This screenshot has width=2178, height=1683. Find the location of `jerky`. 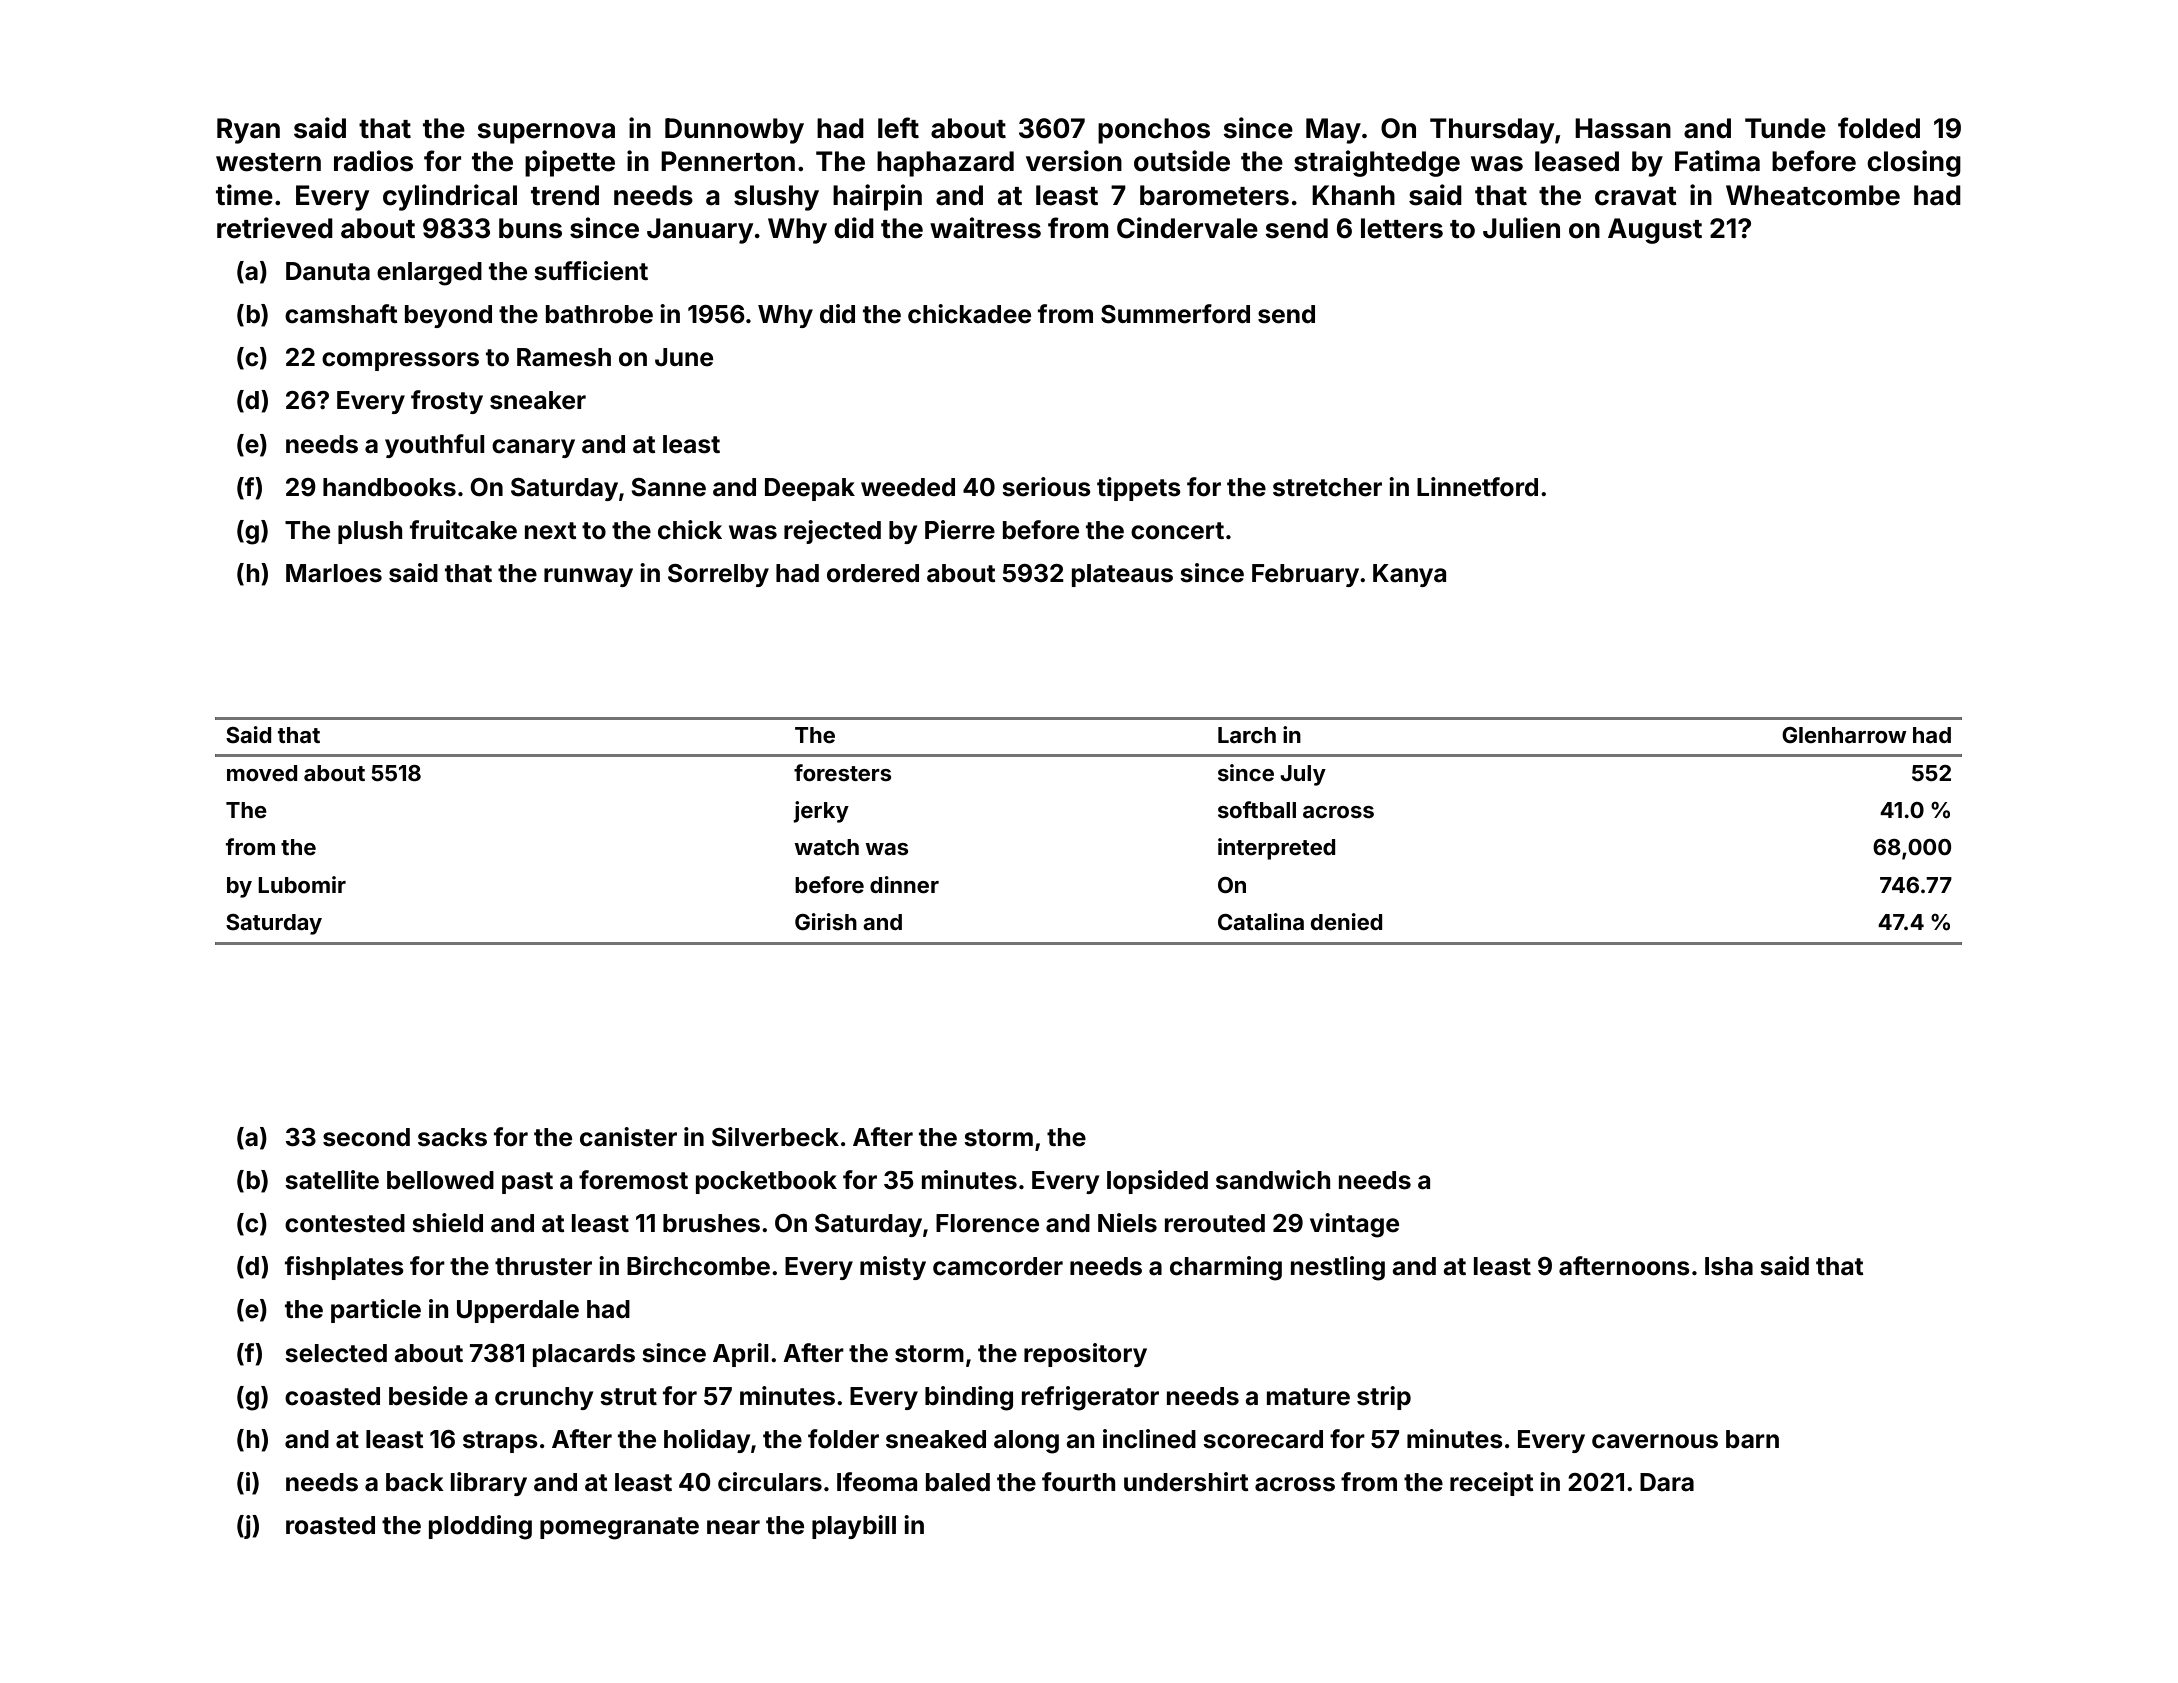

jerky is located at coordinates (821, 812).
